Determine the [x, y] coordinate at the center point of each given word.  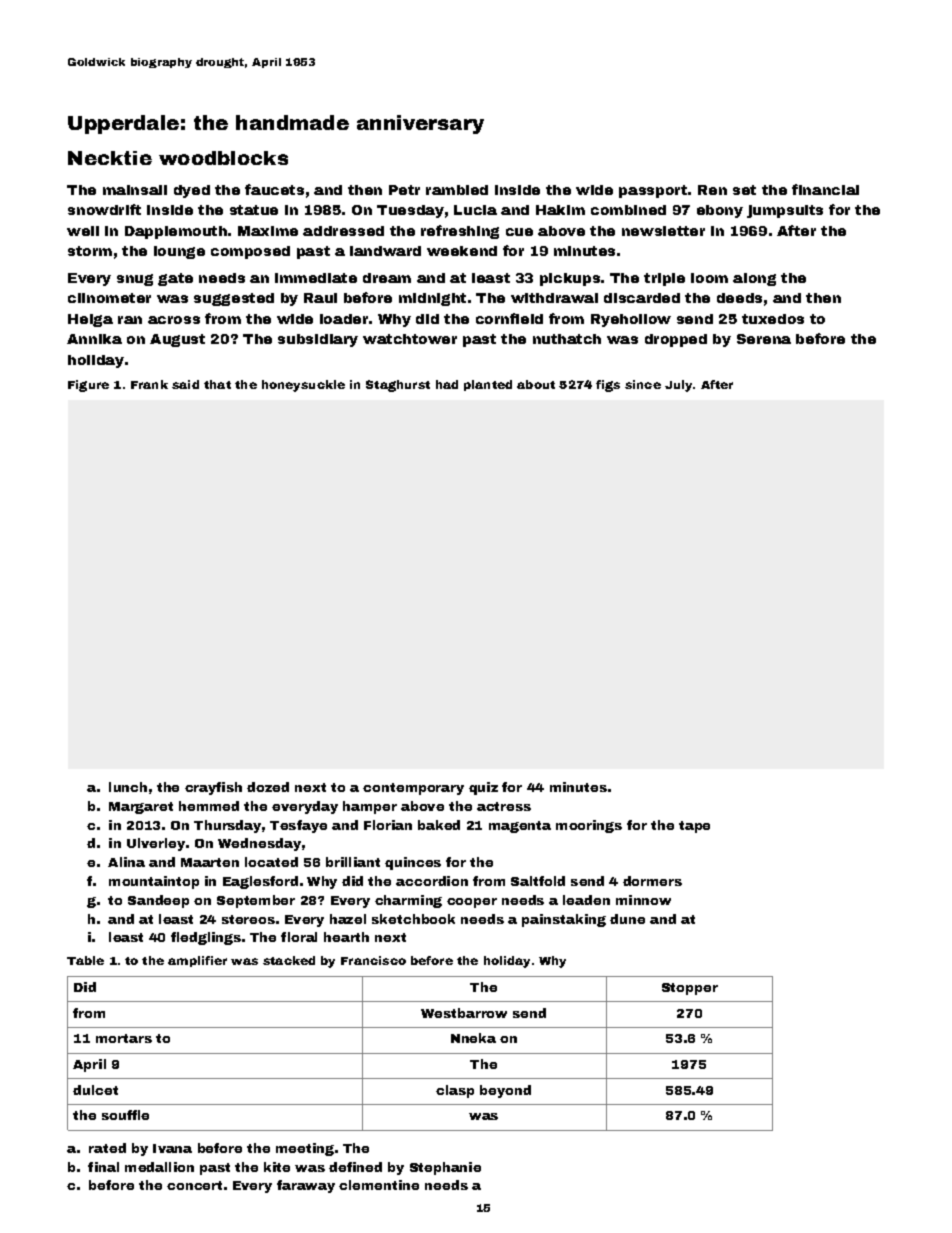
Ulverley [156, 844]
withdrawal [554, 298]
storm [90, 251]
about [536, 384]
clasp [455, 1091]
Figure [88, 386]
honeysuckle [303, 386]
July [678, 386]
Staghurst [398, 386]
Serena [764, 339]
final [103, 1167]
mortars [124, 1038]
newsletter [663, 231]
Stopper [690, 989]
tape [694, 827]
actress [504, 806]
